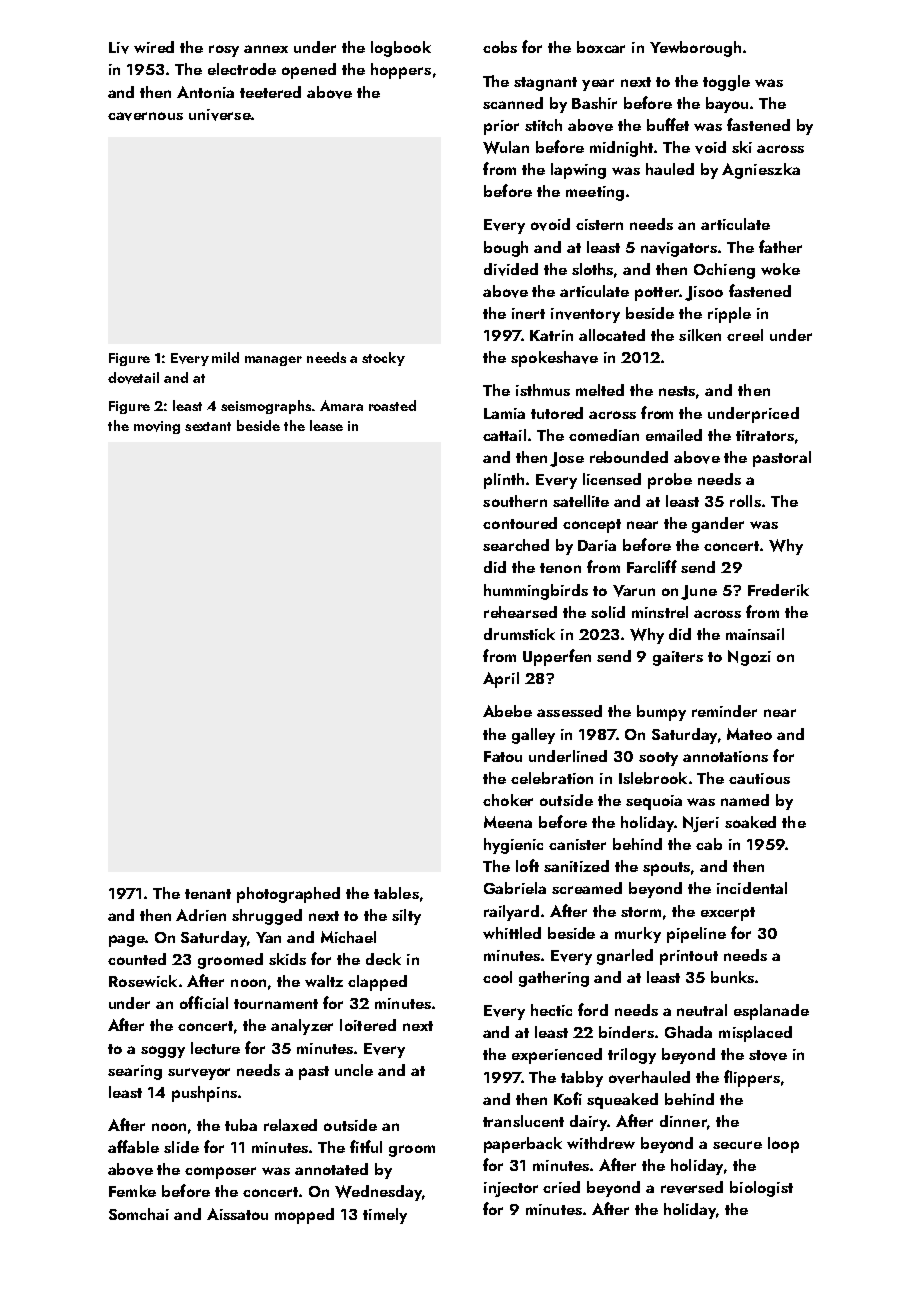  Describe the element at coordinates (674, 435) in the screenshot. I see `emailed` at that location.
